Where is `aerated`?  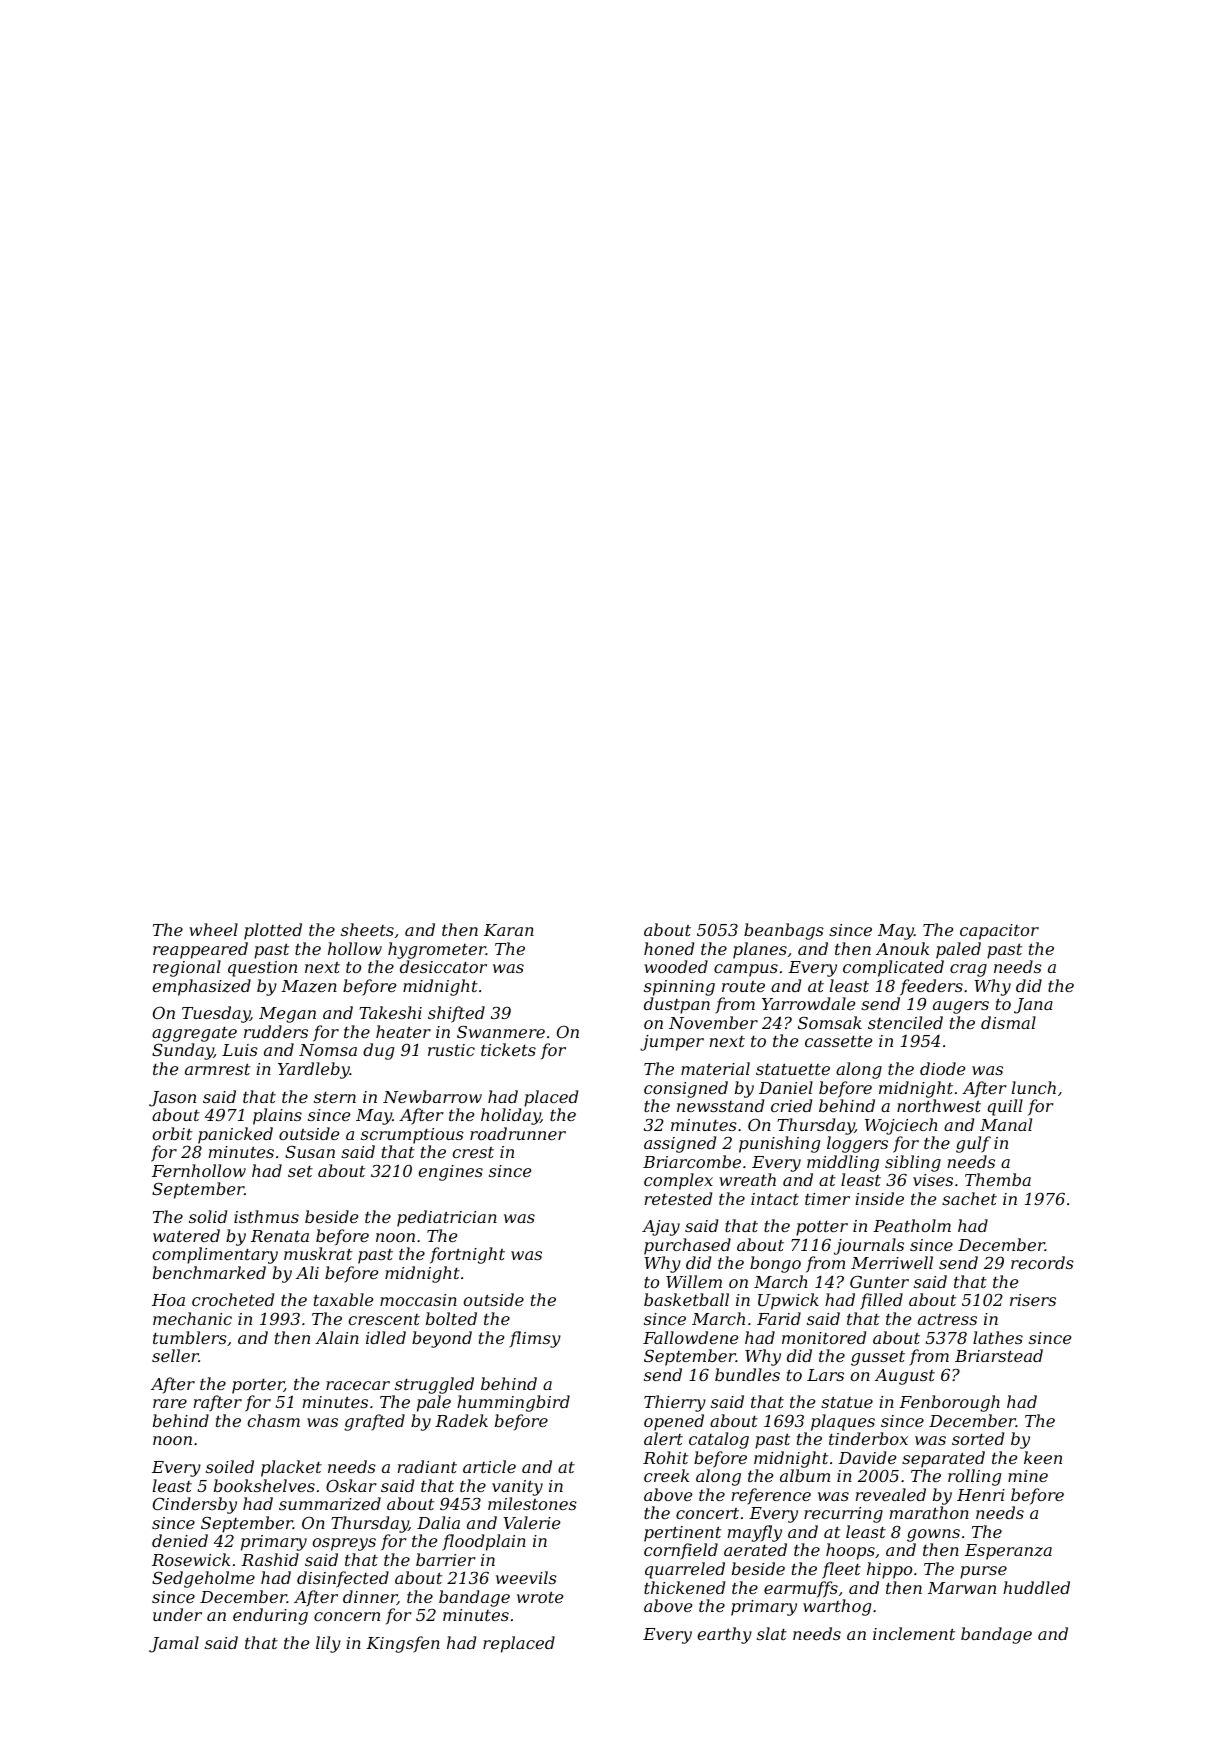
aerated is located at coordinates (755, 1549).
